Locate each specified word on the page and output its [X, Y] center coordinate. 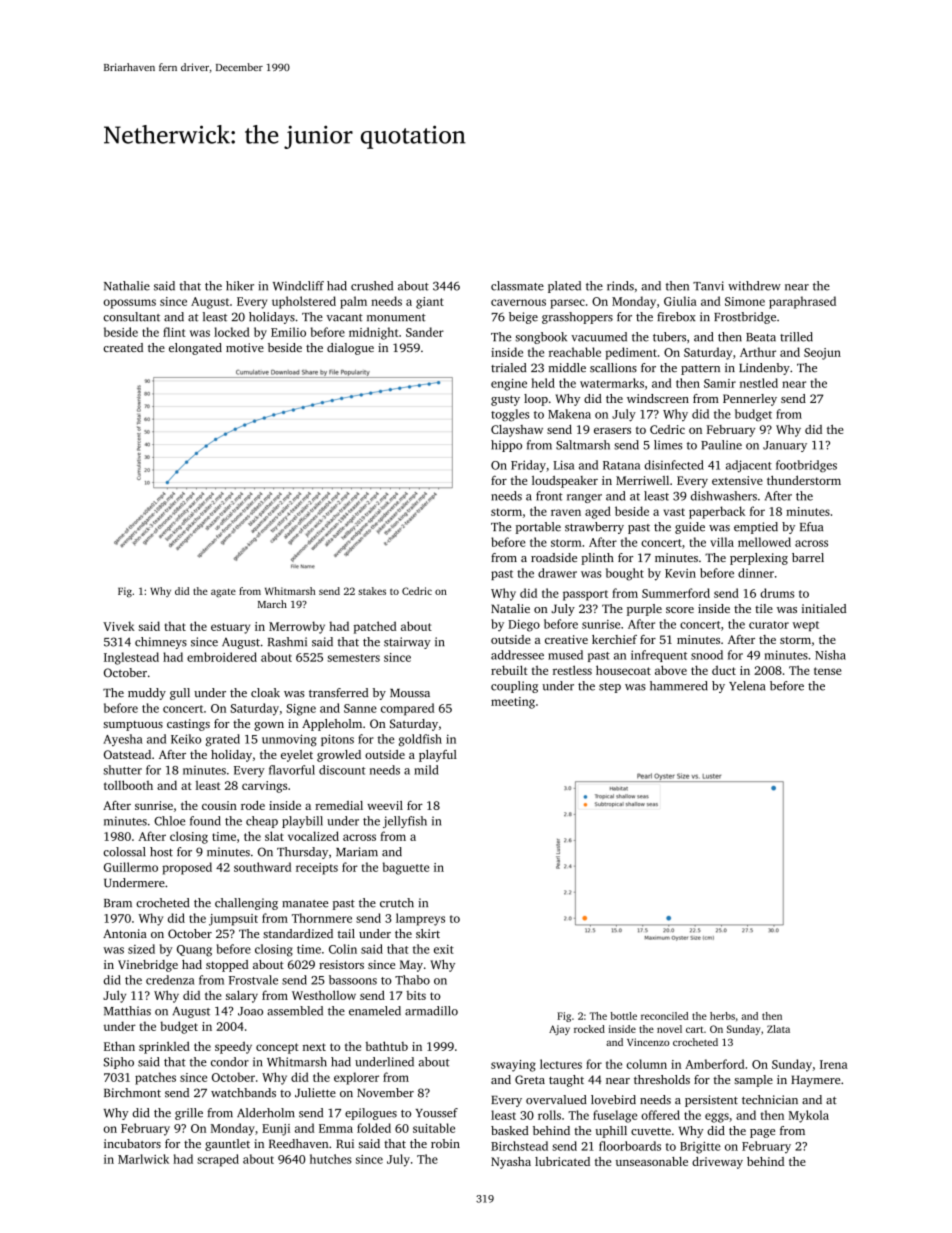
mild [426, 770]
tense [828, 671]
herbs [722, 1016]
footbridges [806, 466]
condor [230, 1062]
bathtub [387, 1046]
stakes [372, 591]
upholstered [304, 302]
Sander [425, 332]
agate [223, 593]
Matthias [127, 1011]
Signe [301, 710]
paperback [717, 512]
